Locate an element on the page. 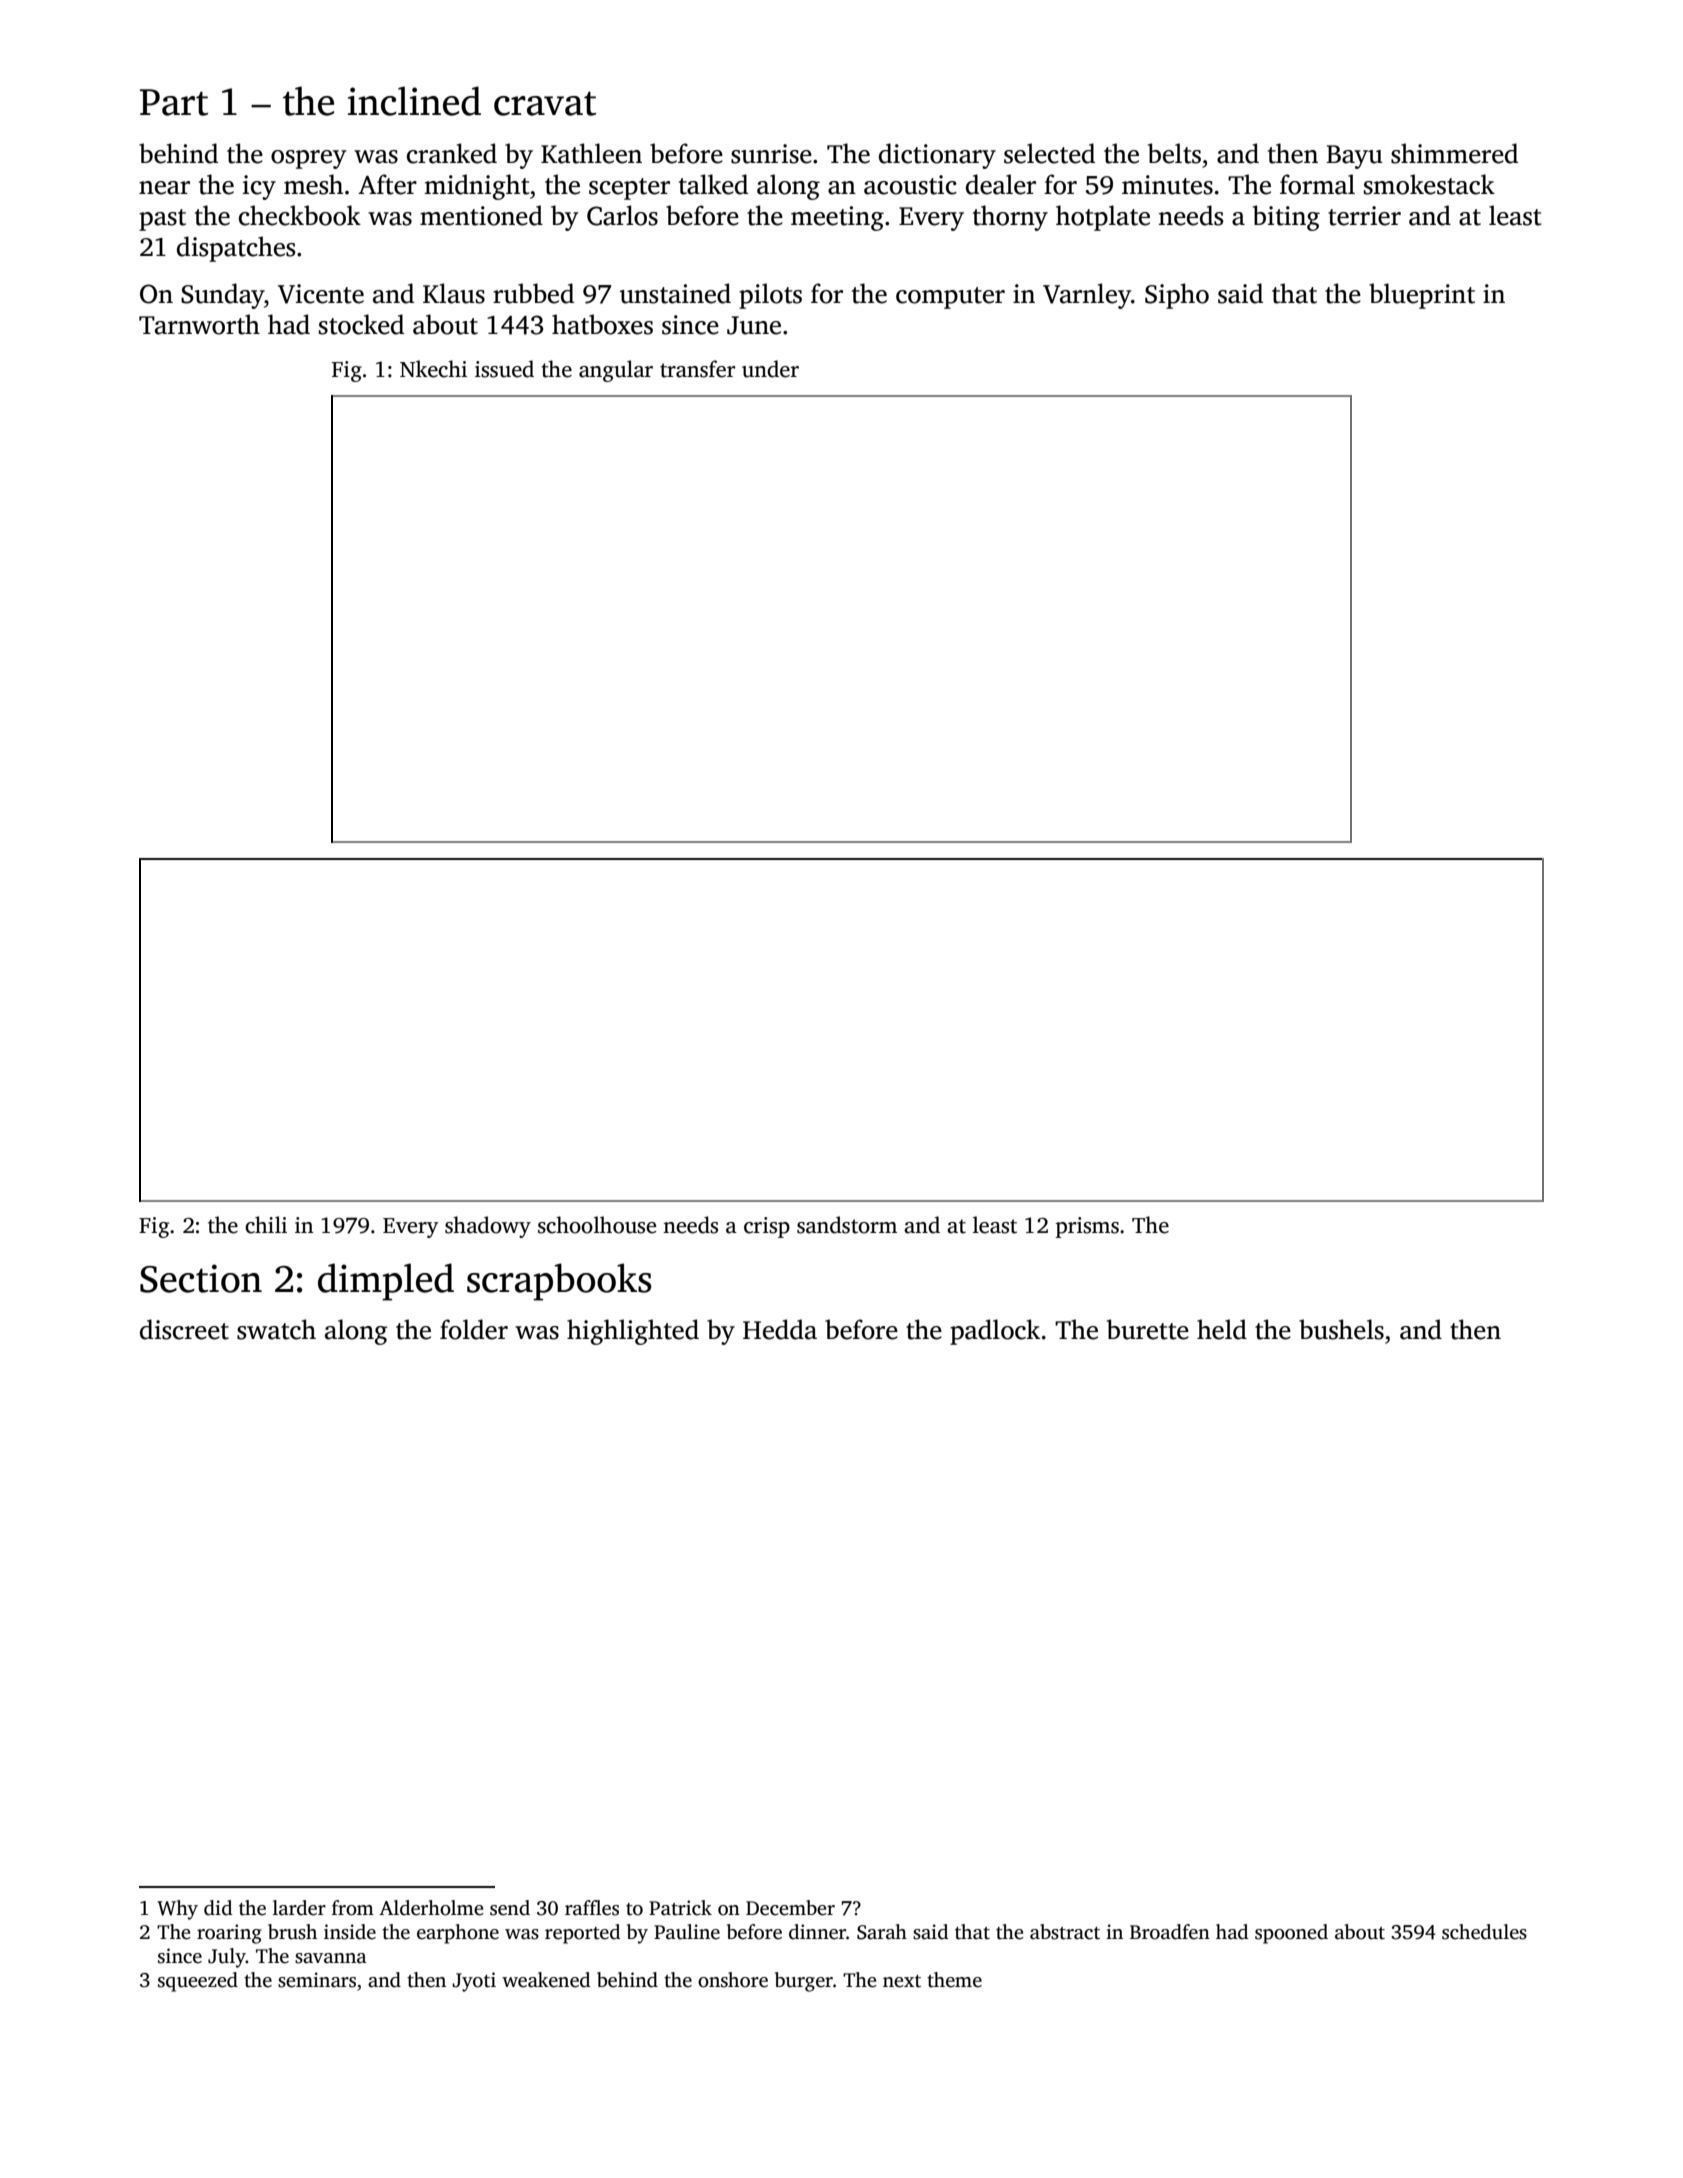  Patrick is located at coordinates (680, 1908).
